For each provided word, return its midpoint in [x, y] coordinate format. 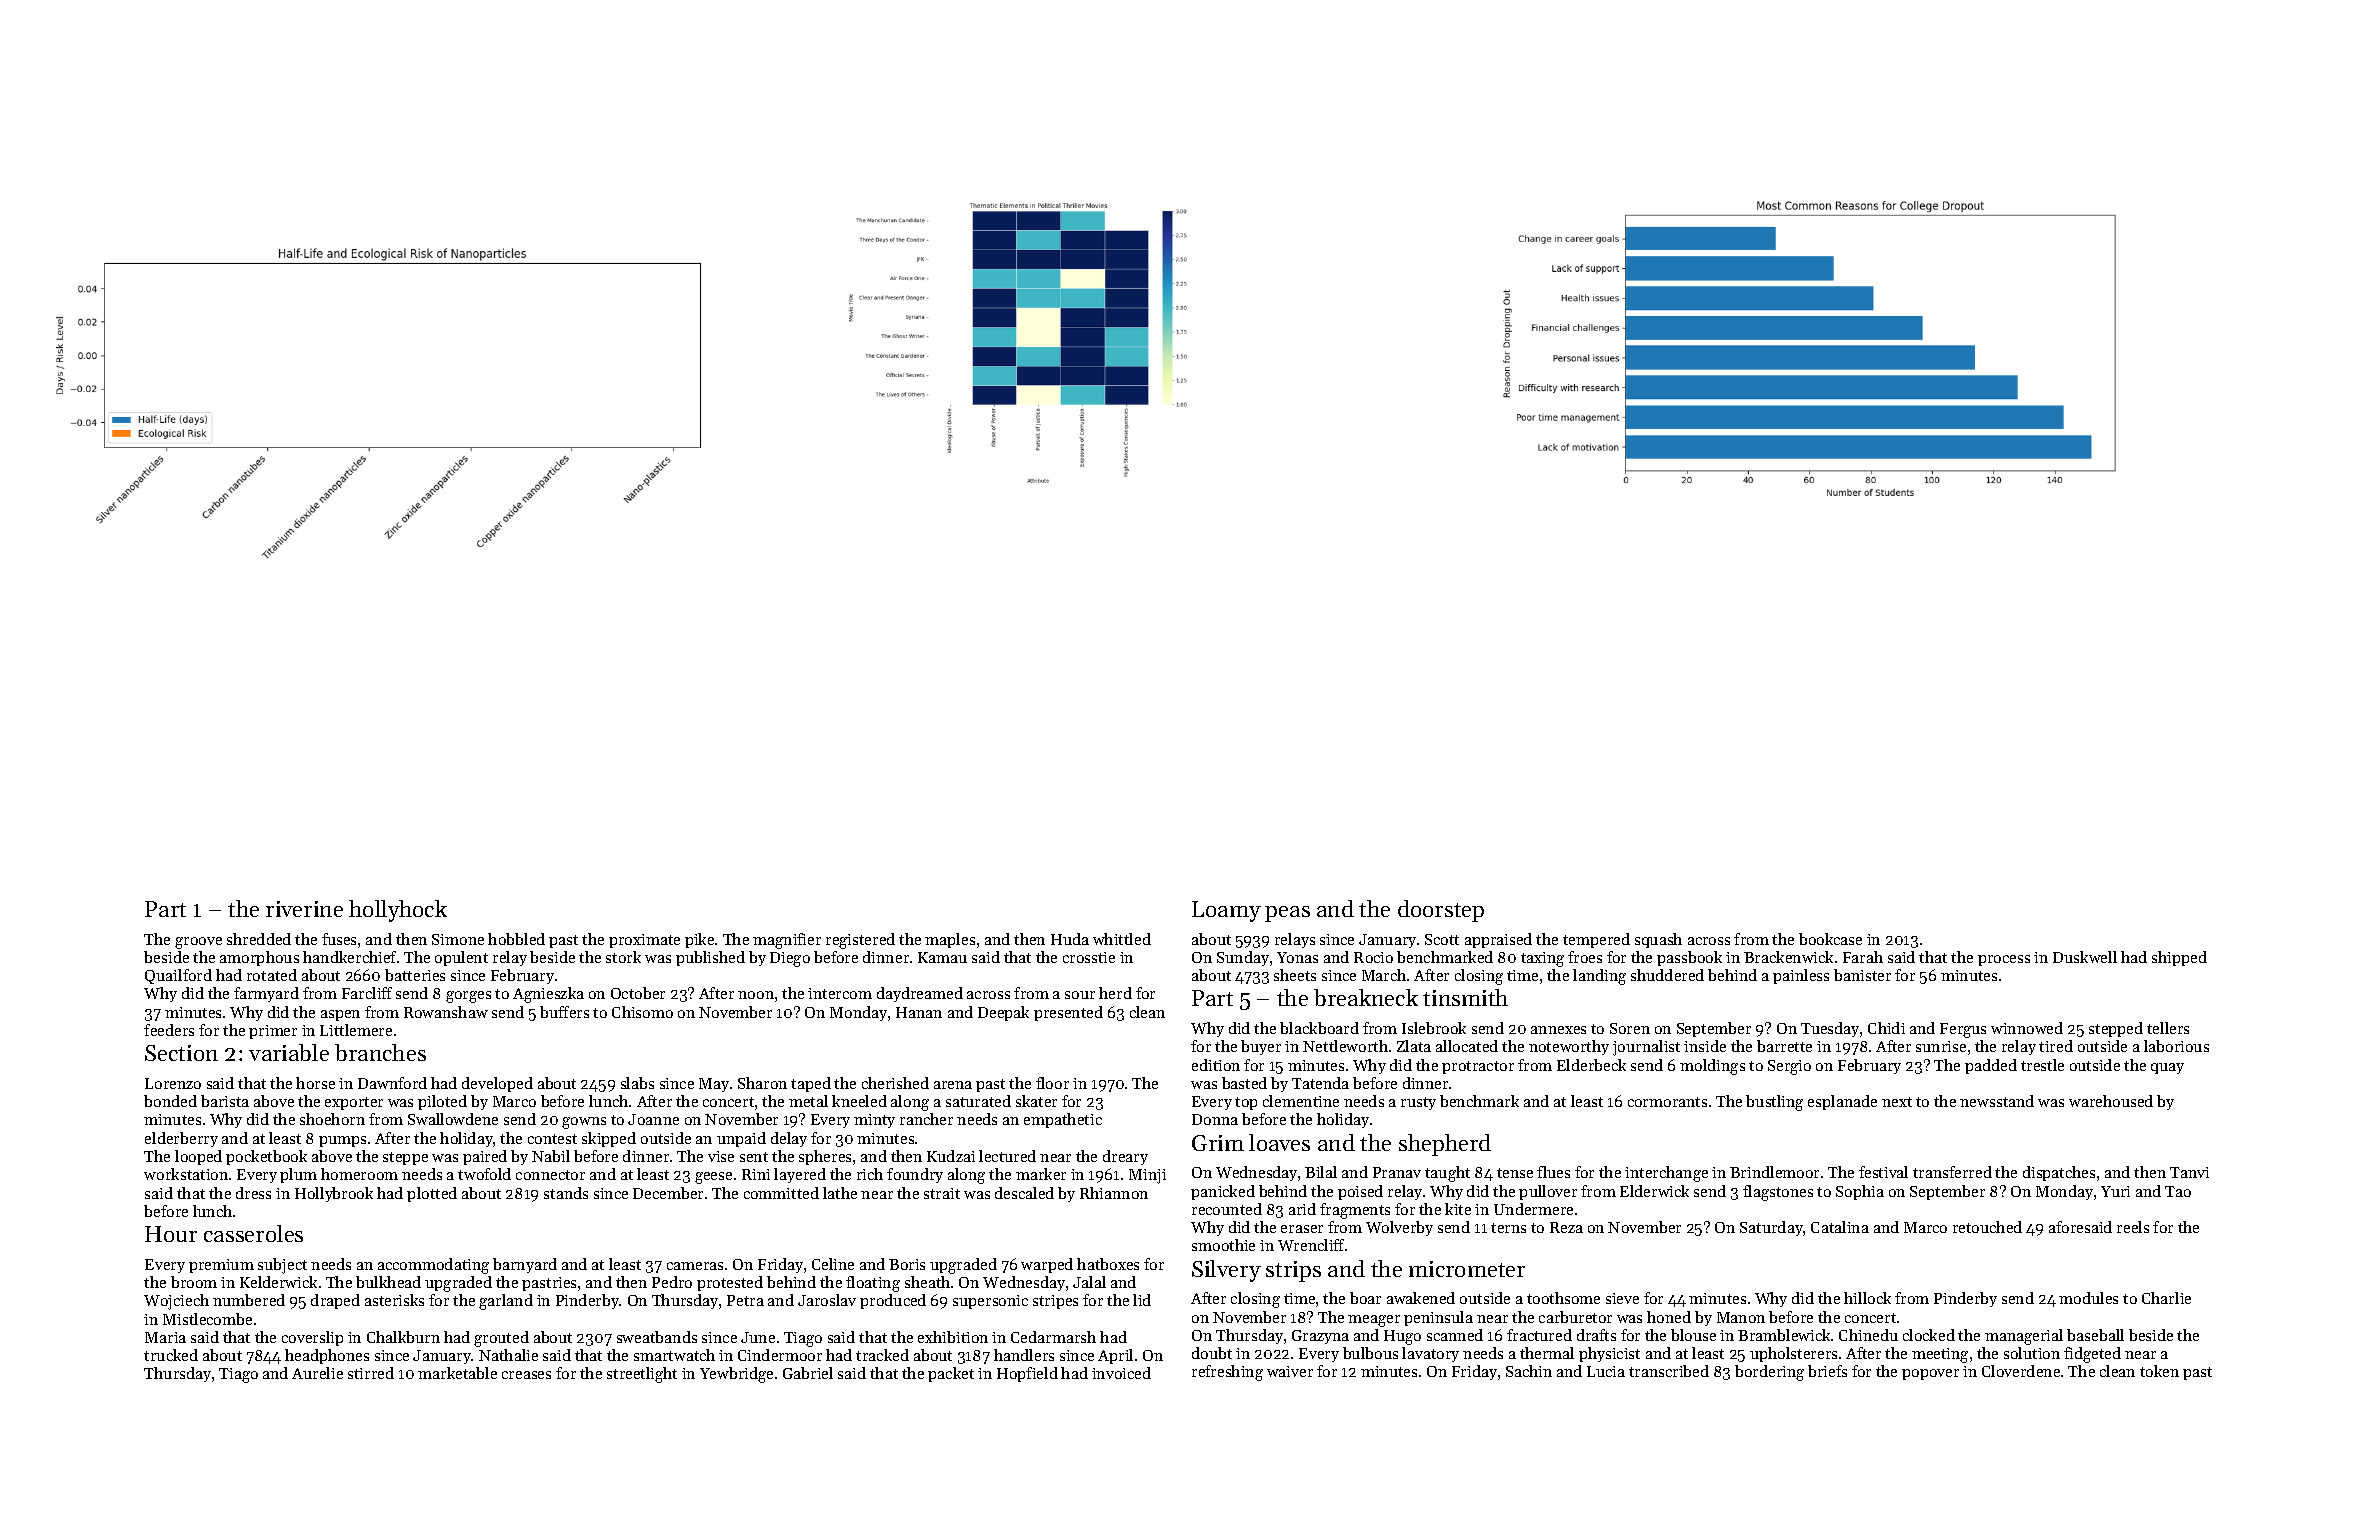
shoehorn [332, 1119]
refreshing [1227, 1373]
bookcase [1830, 939]
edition [1216, 1065]
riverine [304, 909]
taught [1447, 1174]
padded [1991, 1066]
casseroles [253, 1233]
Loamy [1226, 911]
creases [526, 1375]
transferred [1952, 1172]
